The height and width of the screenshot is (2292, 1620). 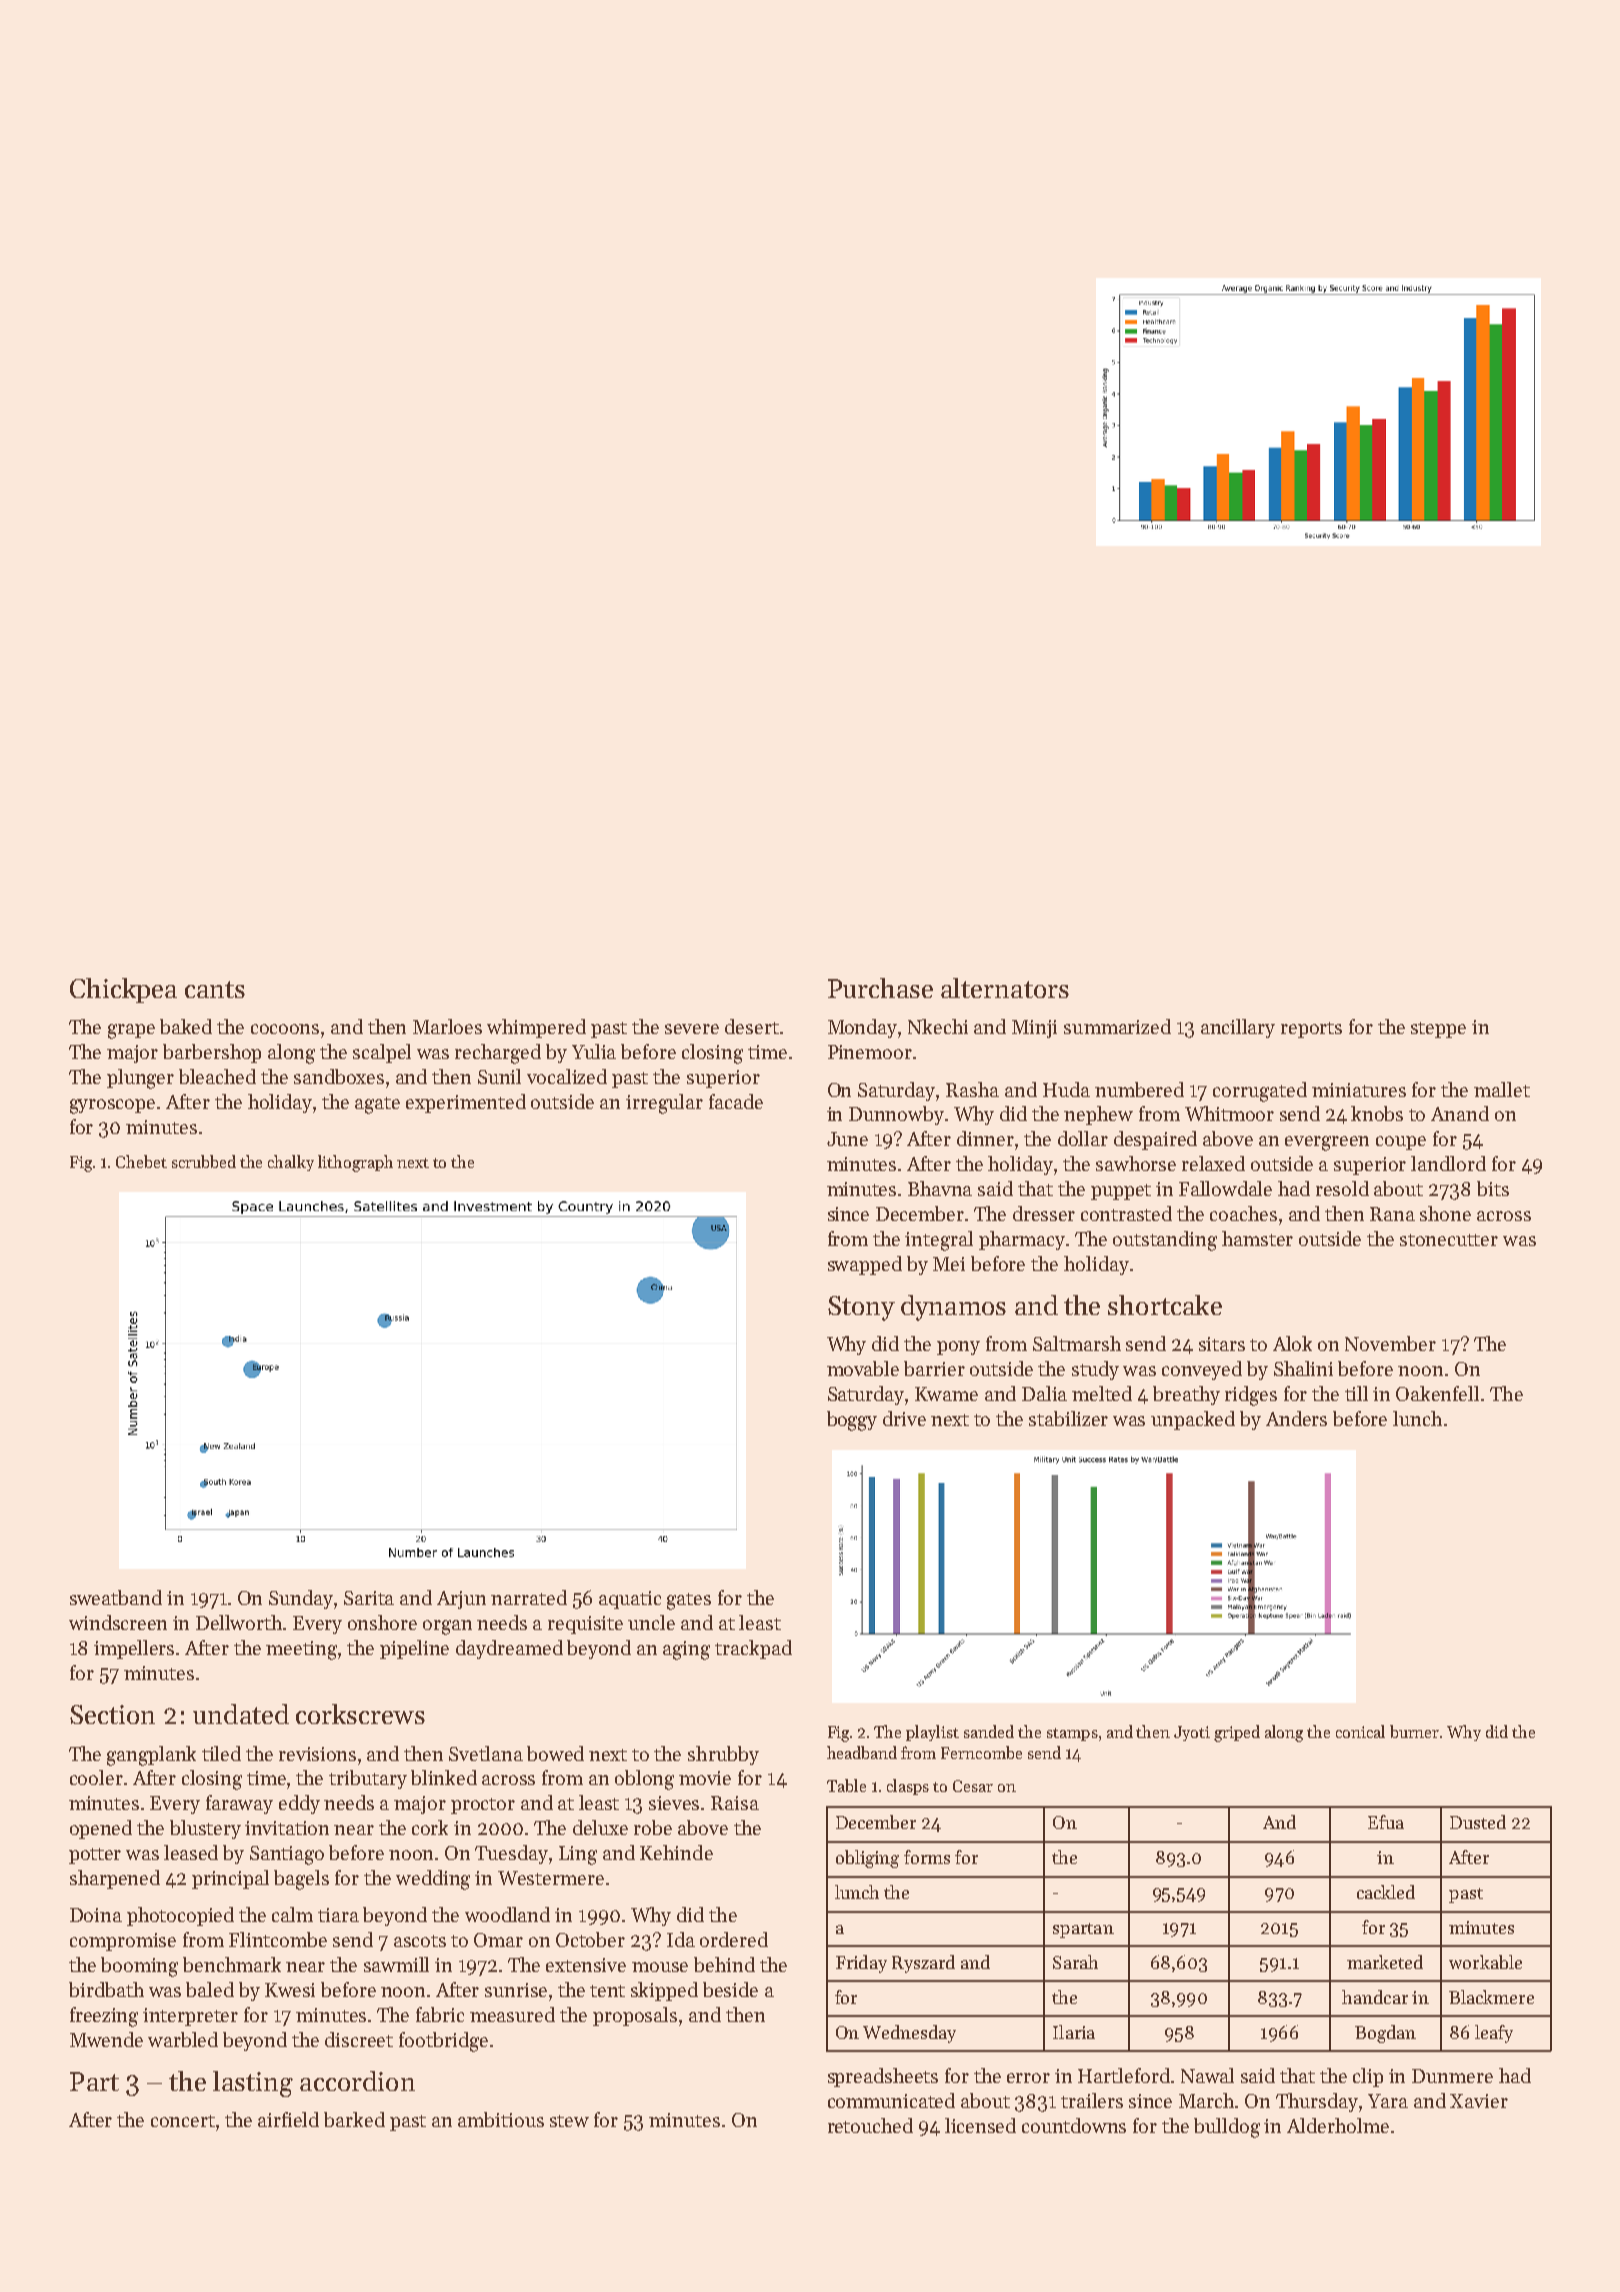 I want to click on steppe, so click(x=1438, y=1030).
